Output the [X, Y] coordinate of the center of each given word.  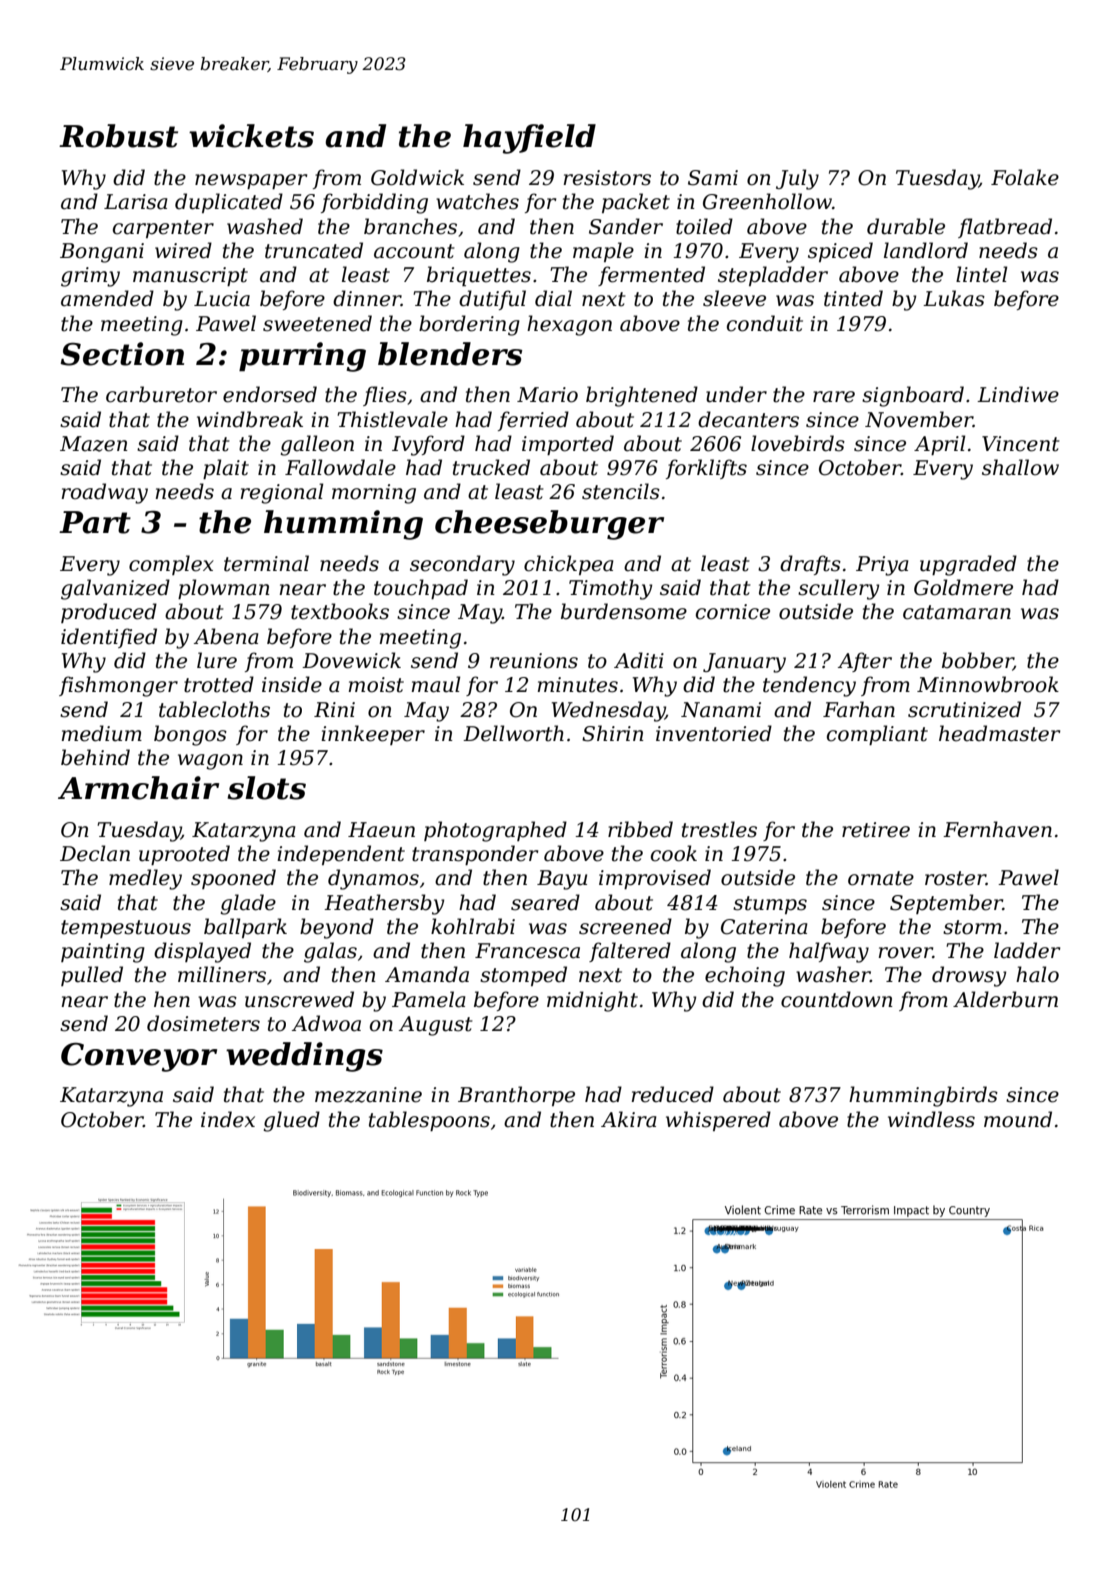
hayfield [529, 139]
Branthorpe [516, 1096]
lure [217, 660]
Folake [1025, 177]
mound [1018, 1119]
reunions [534, 661]
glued [291, 1121]
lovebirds [798, 443]
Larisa [136, 202]
